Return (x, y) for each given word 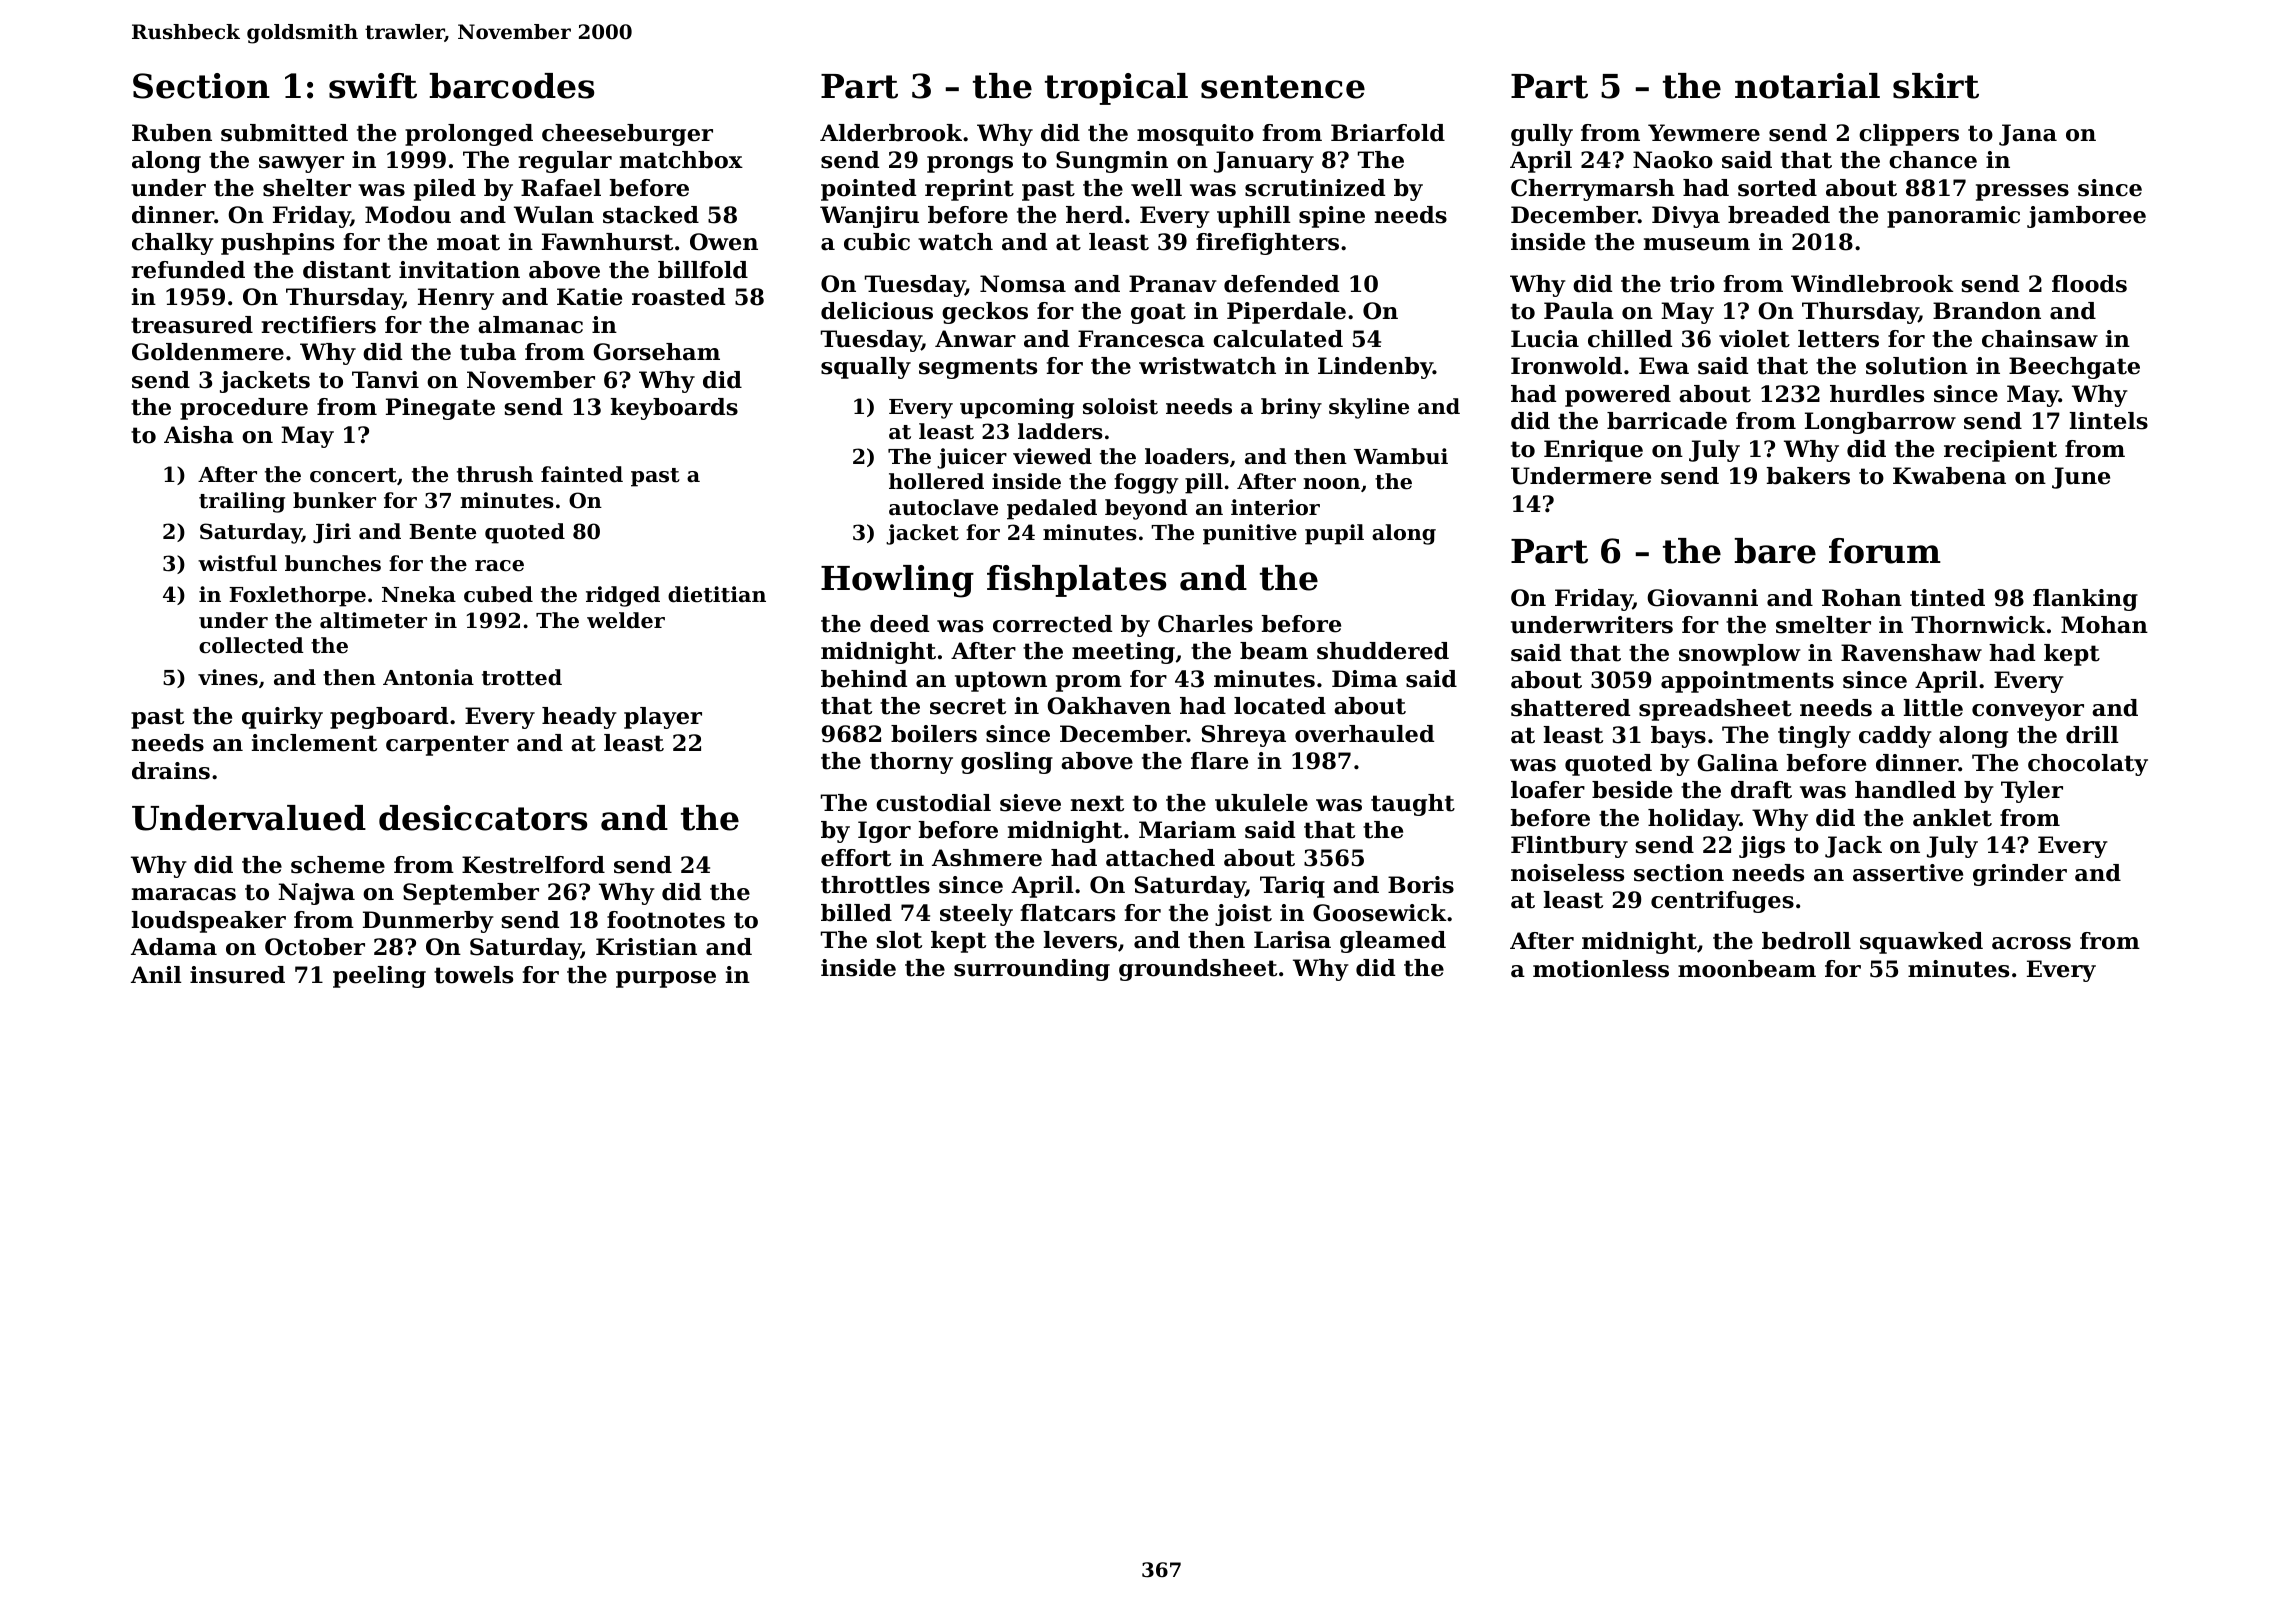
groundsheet (1198, 970)
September (471, 894)
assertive (1908, 873)
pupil (1334, 534)
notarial (1807, 86)
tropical (1116, 89)
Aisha (199, 435)
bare (1775, 551)
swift (373, 86)
